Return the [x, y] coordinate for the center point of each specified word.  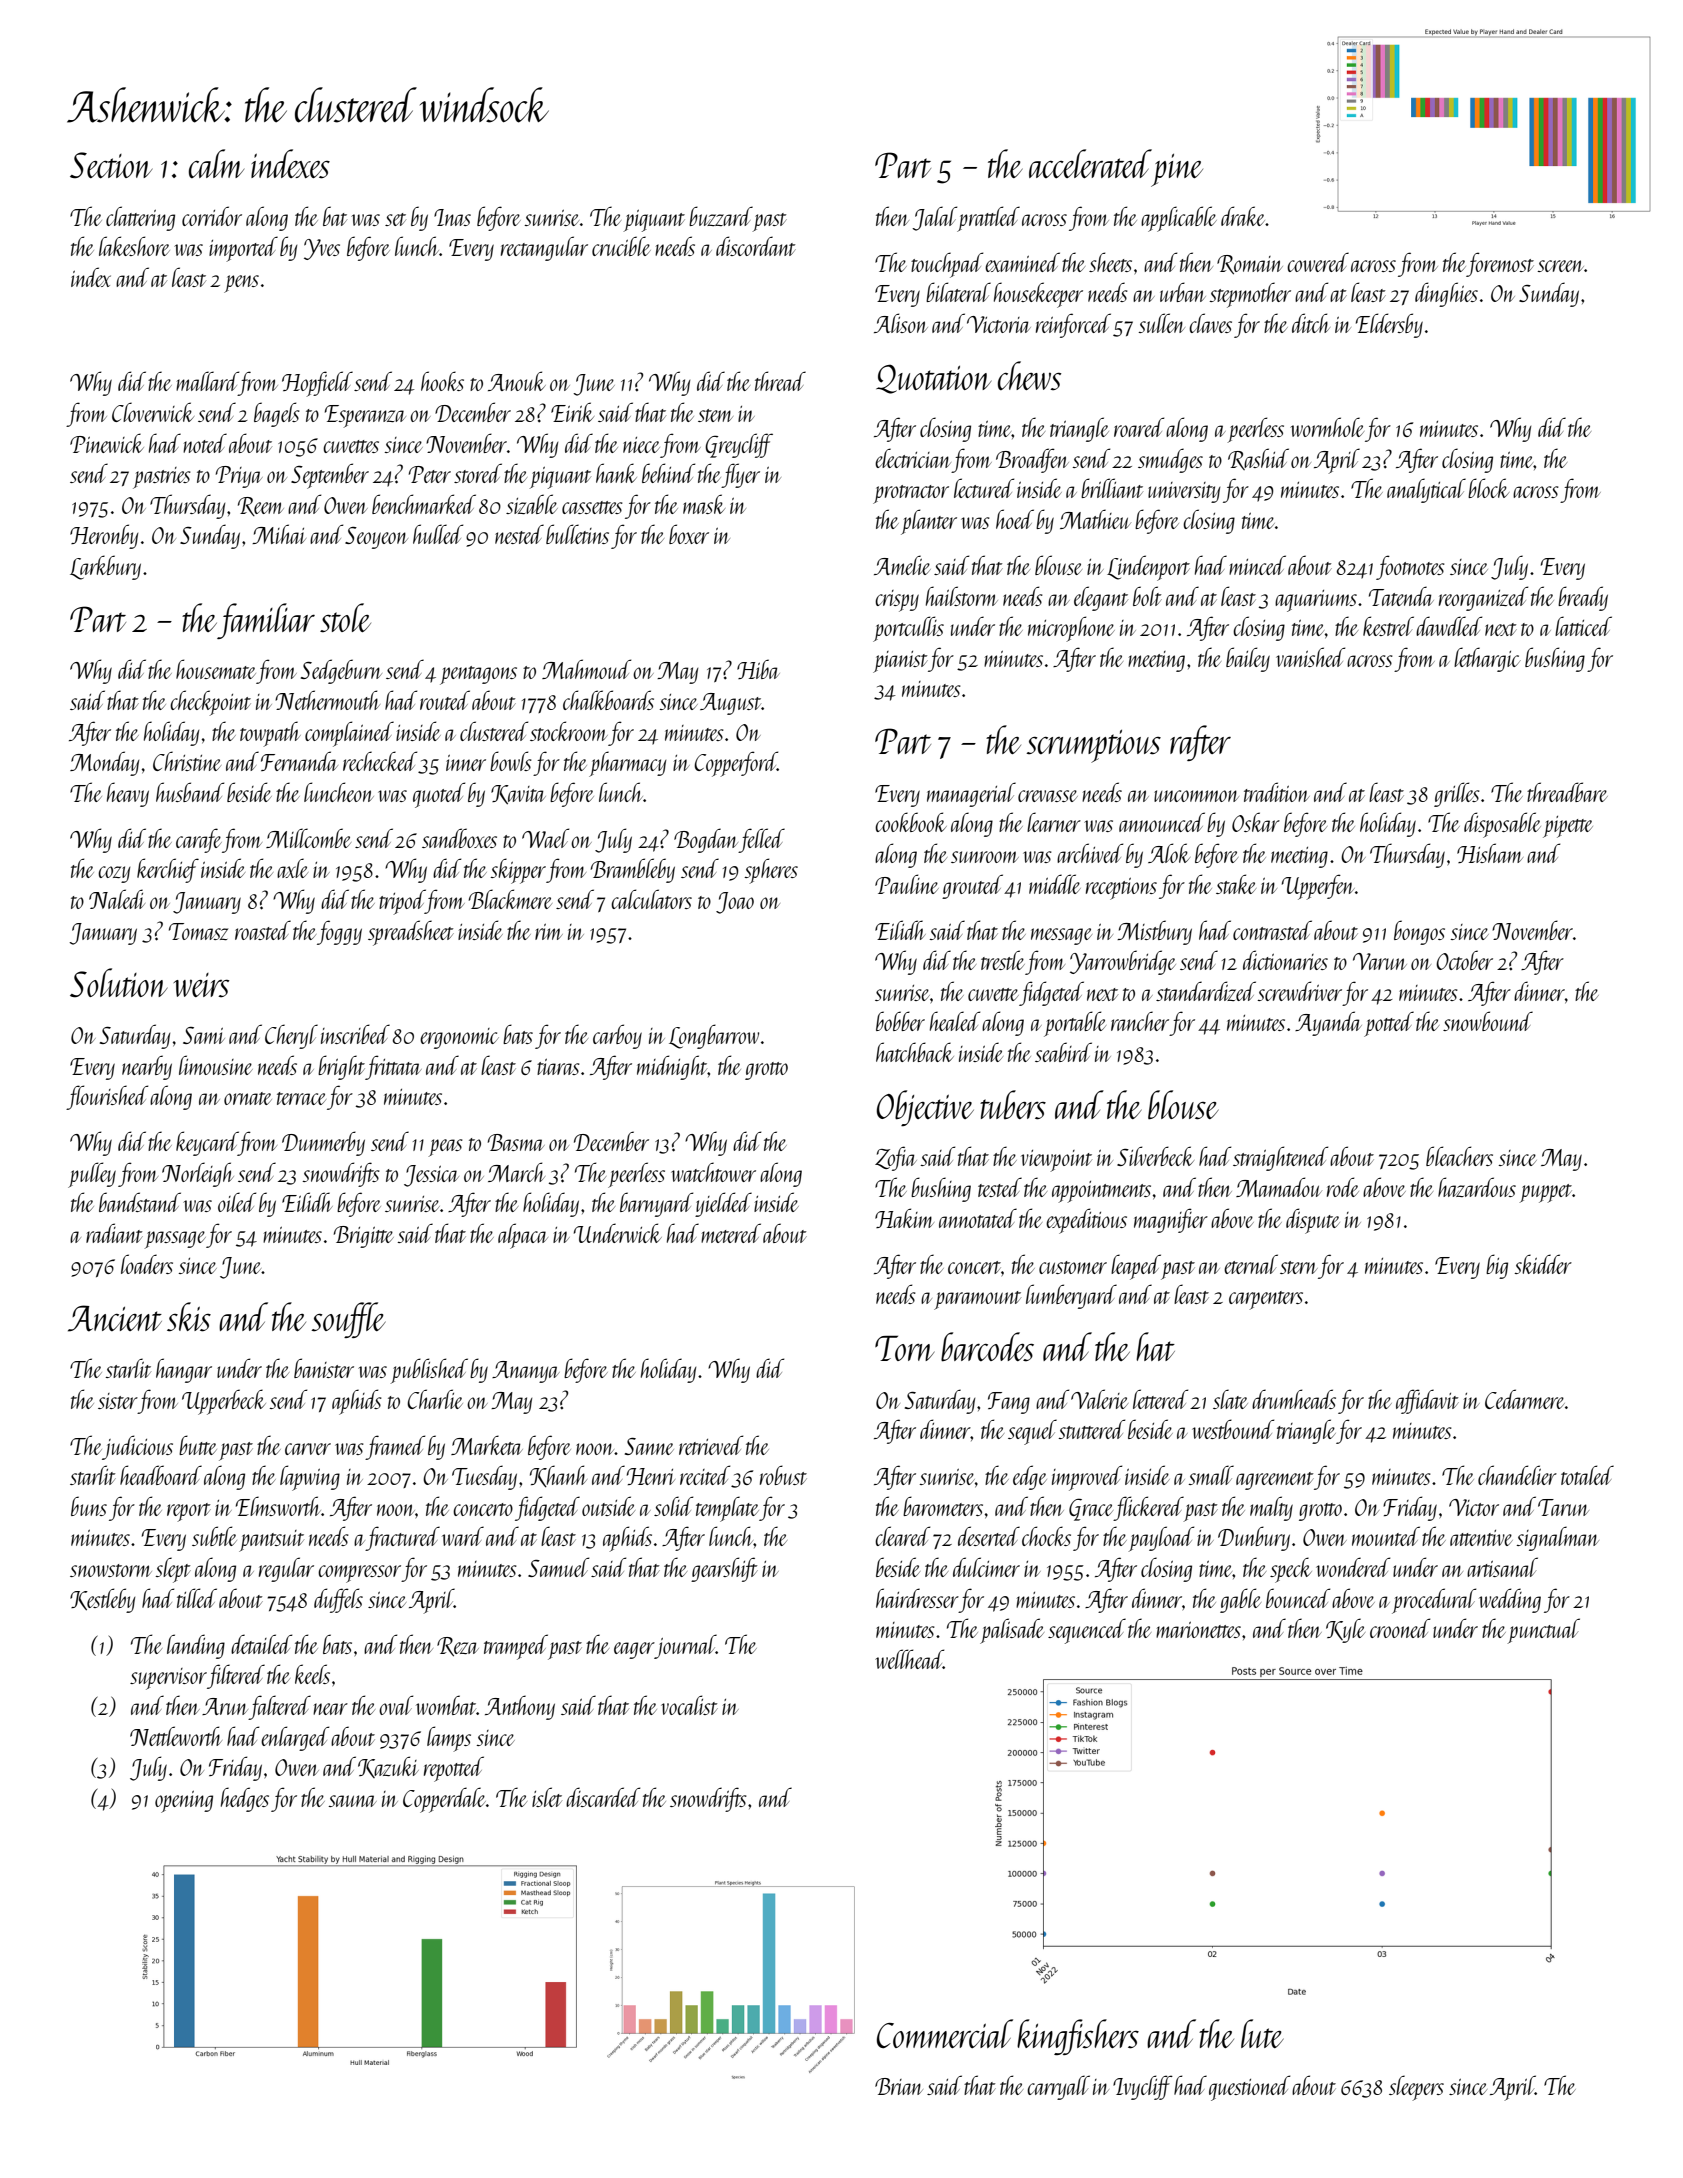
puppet [1545, 1193]
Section [111, 165]
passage [175, 1240]
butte [198, 1445]
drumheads [1294, 1399]
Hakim [904, 1218]
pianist [900, 662]
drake [1243, 216]
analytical [1426, 490]
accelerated [1090, 163]
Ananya [526, 1372]
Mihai [279, 534]
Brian [899, 2086]
